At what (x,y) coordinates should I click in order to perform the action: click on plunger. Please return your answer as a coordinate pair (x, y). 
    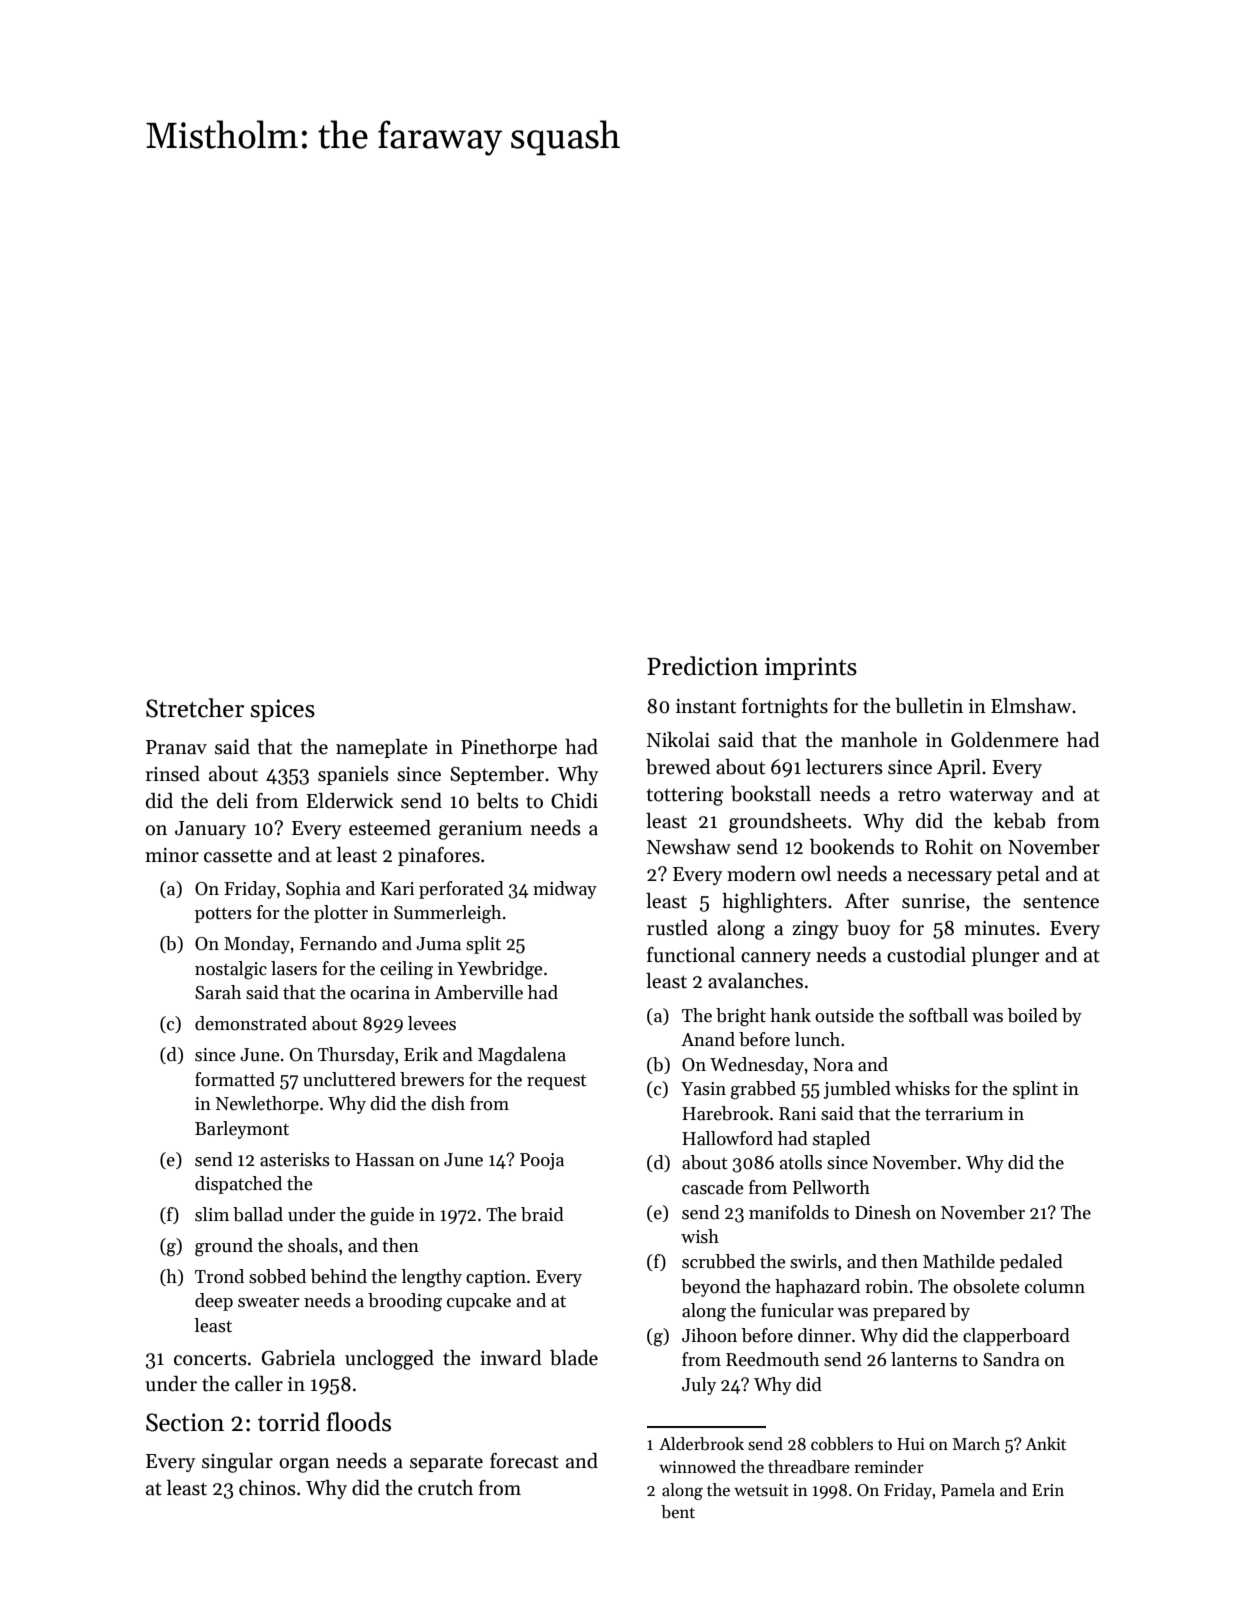
    Looking at the image, I should click on (1006, 957).
